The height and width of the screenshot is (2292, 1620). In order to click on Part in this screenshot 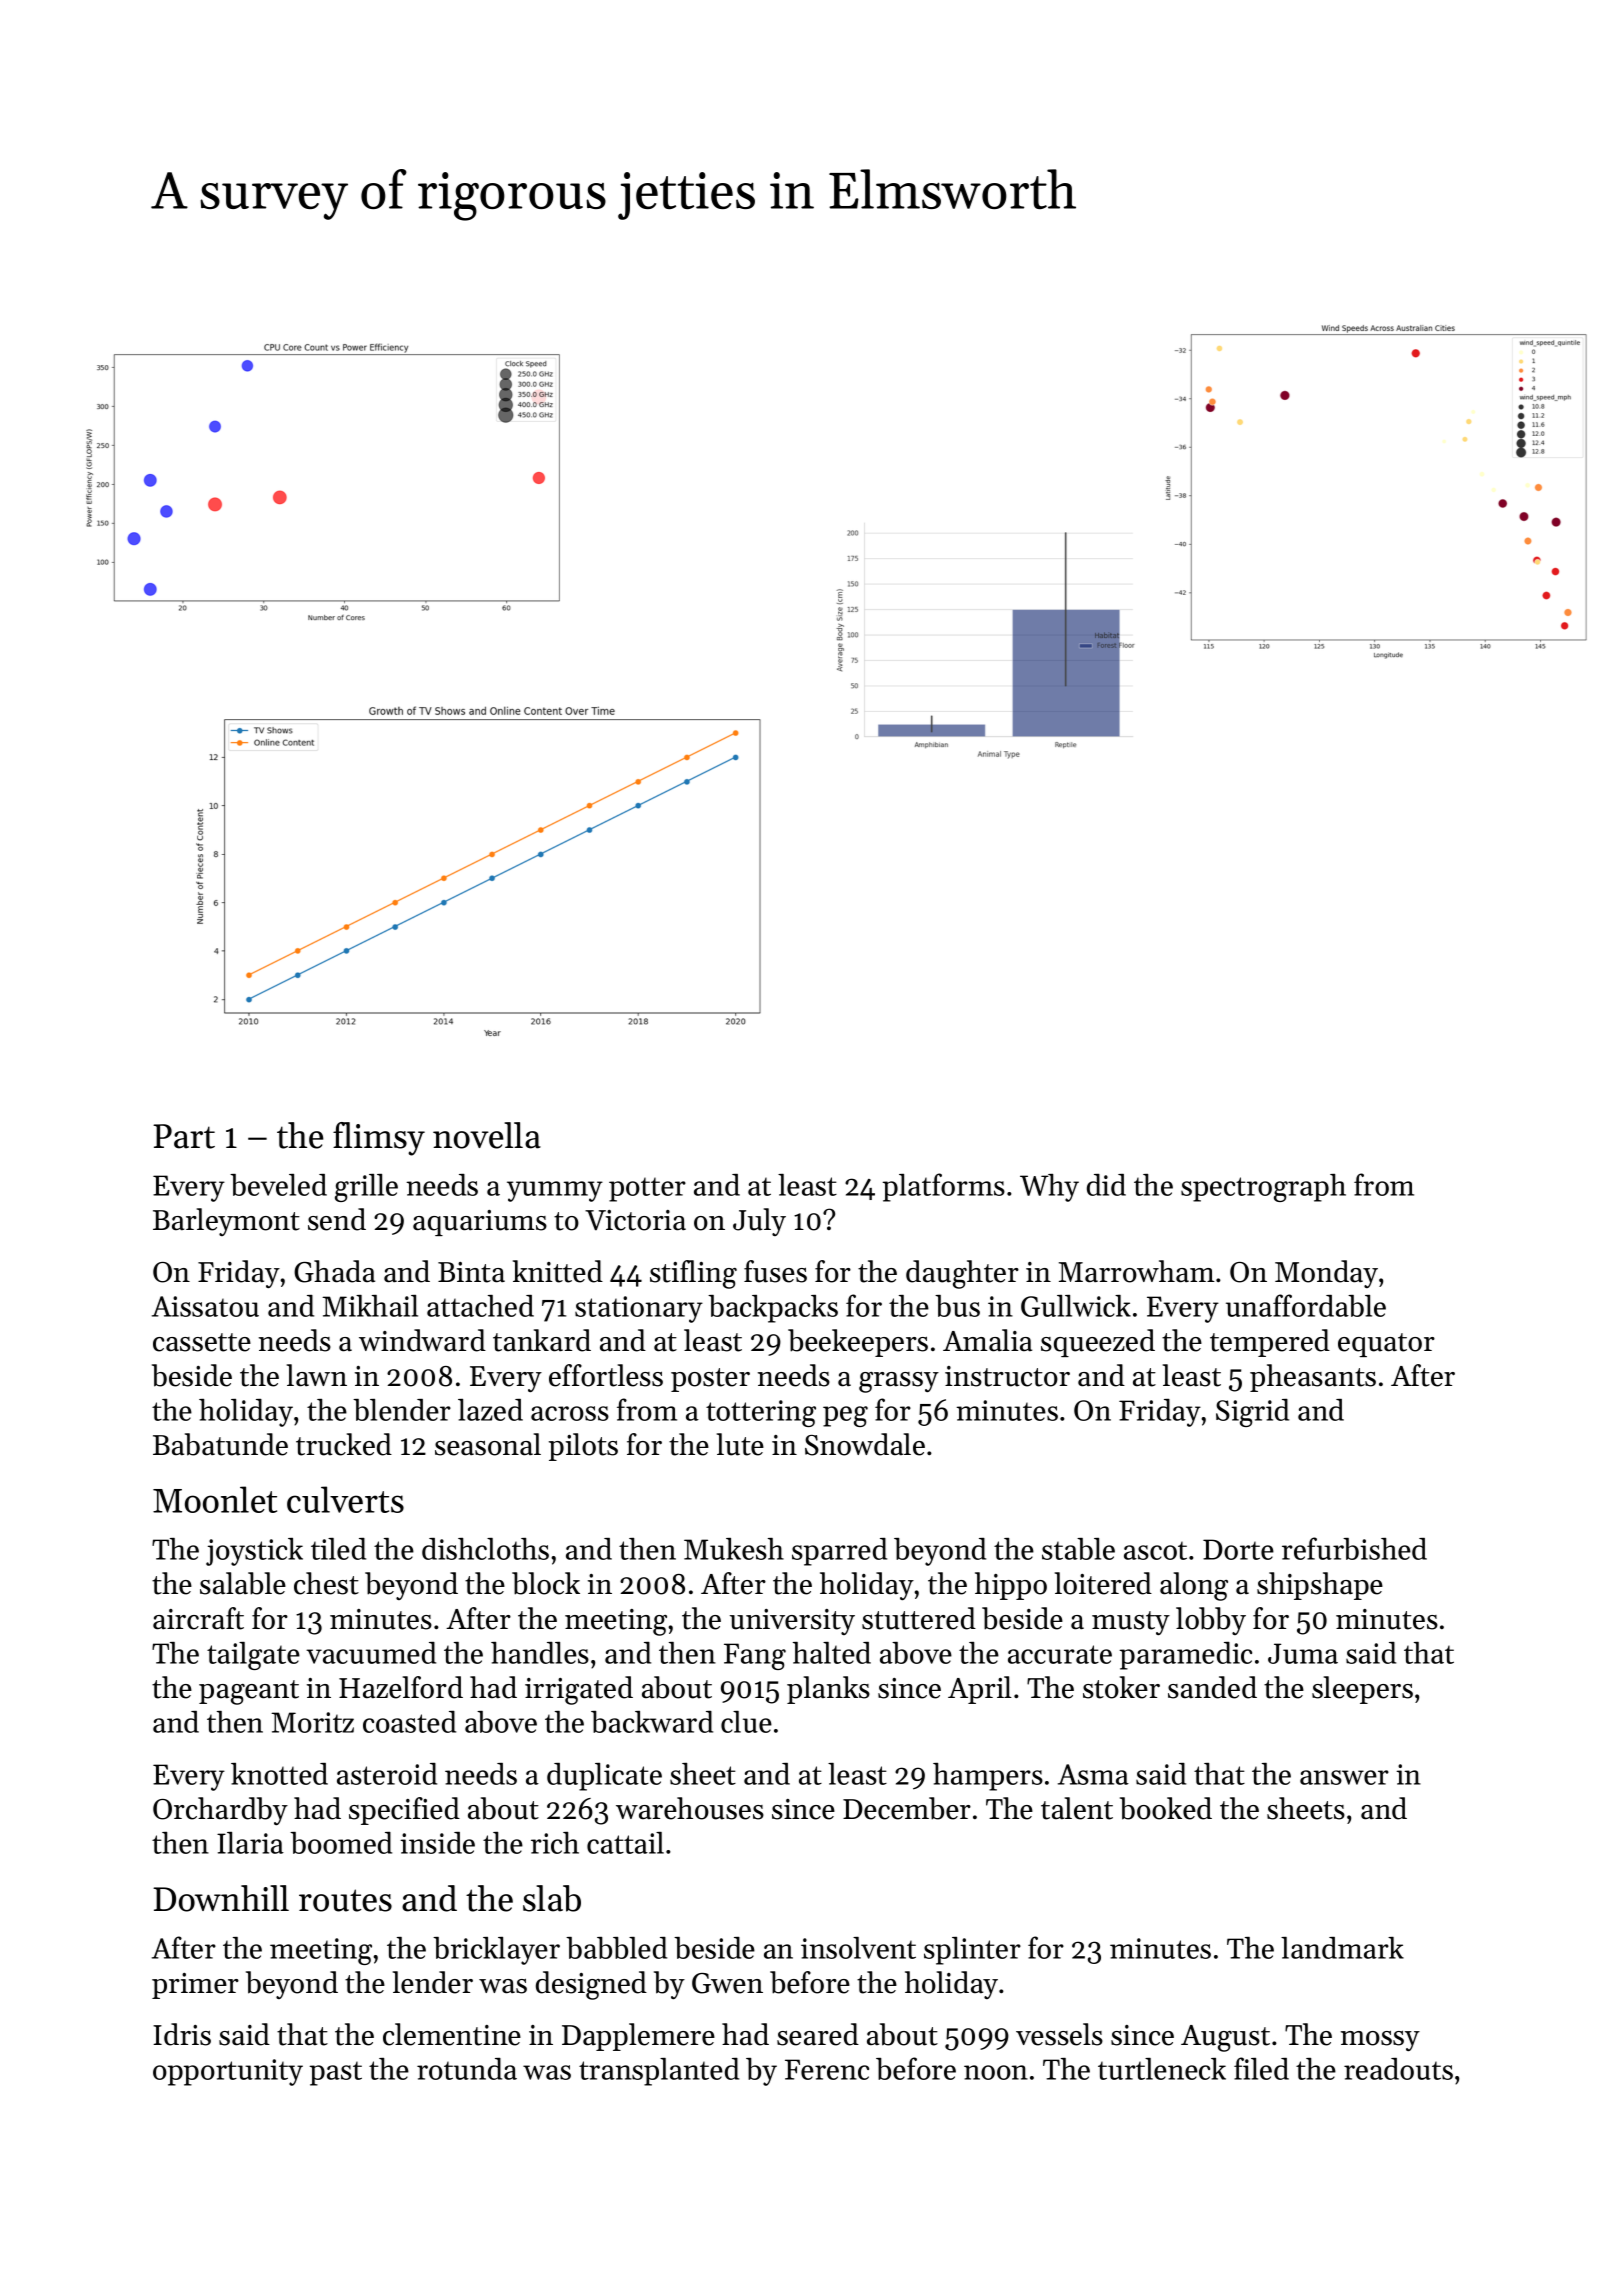, I will do `click(184, 1136)`.
